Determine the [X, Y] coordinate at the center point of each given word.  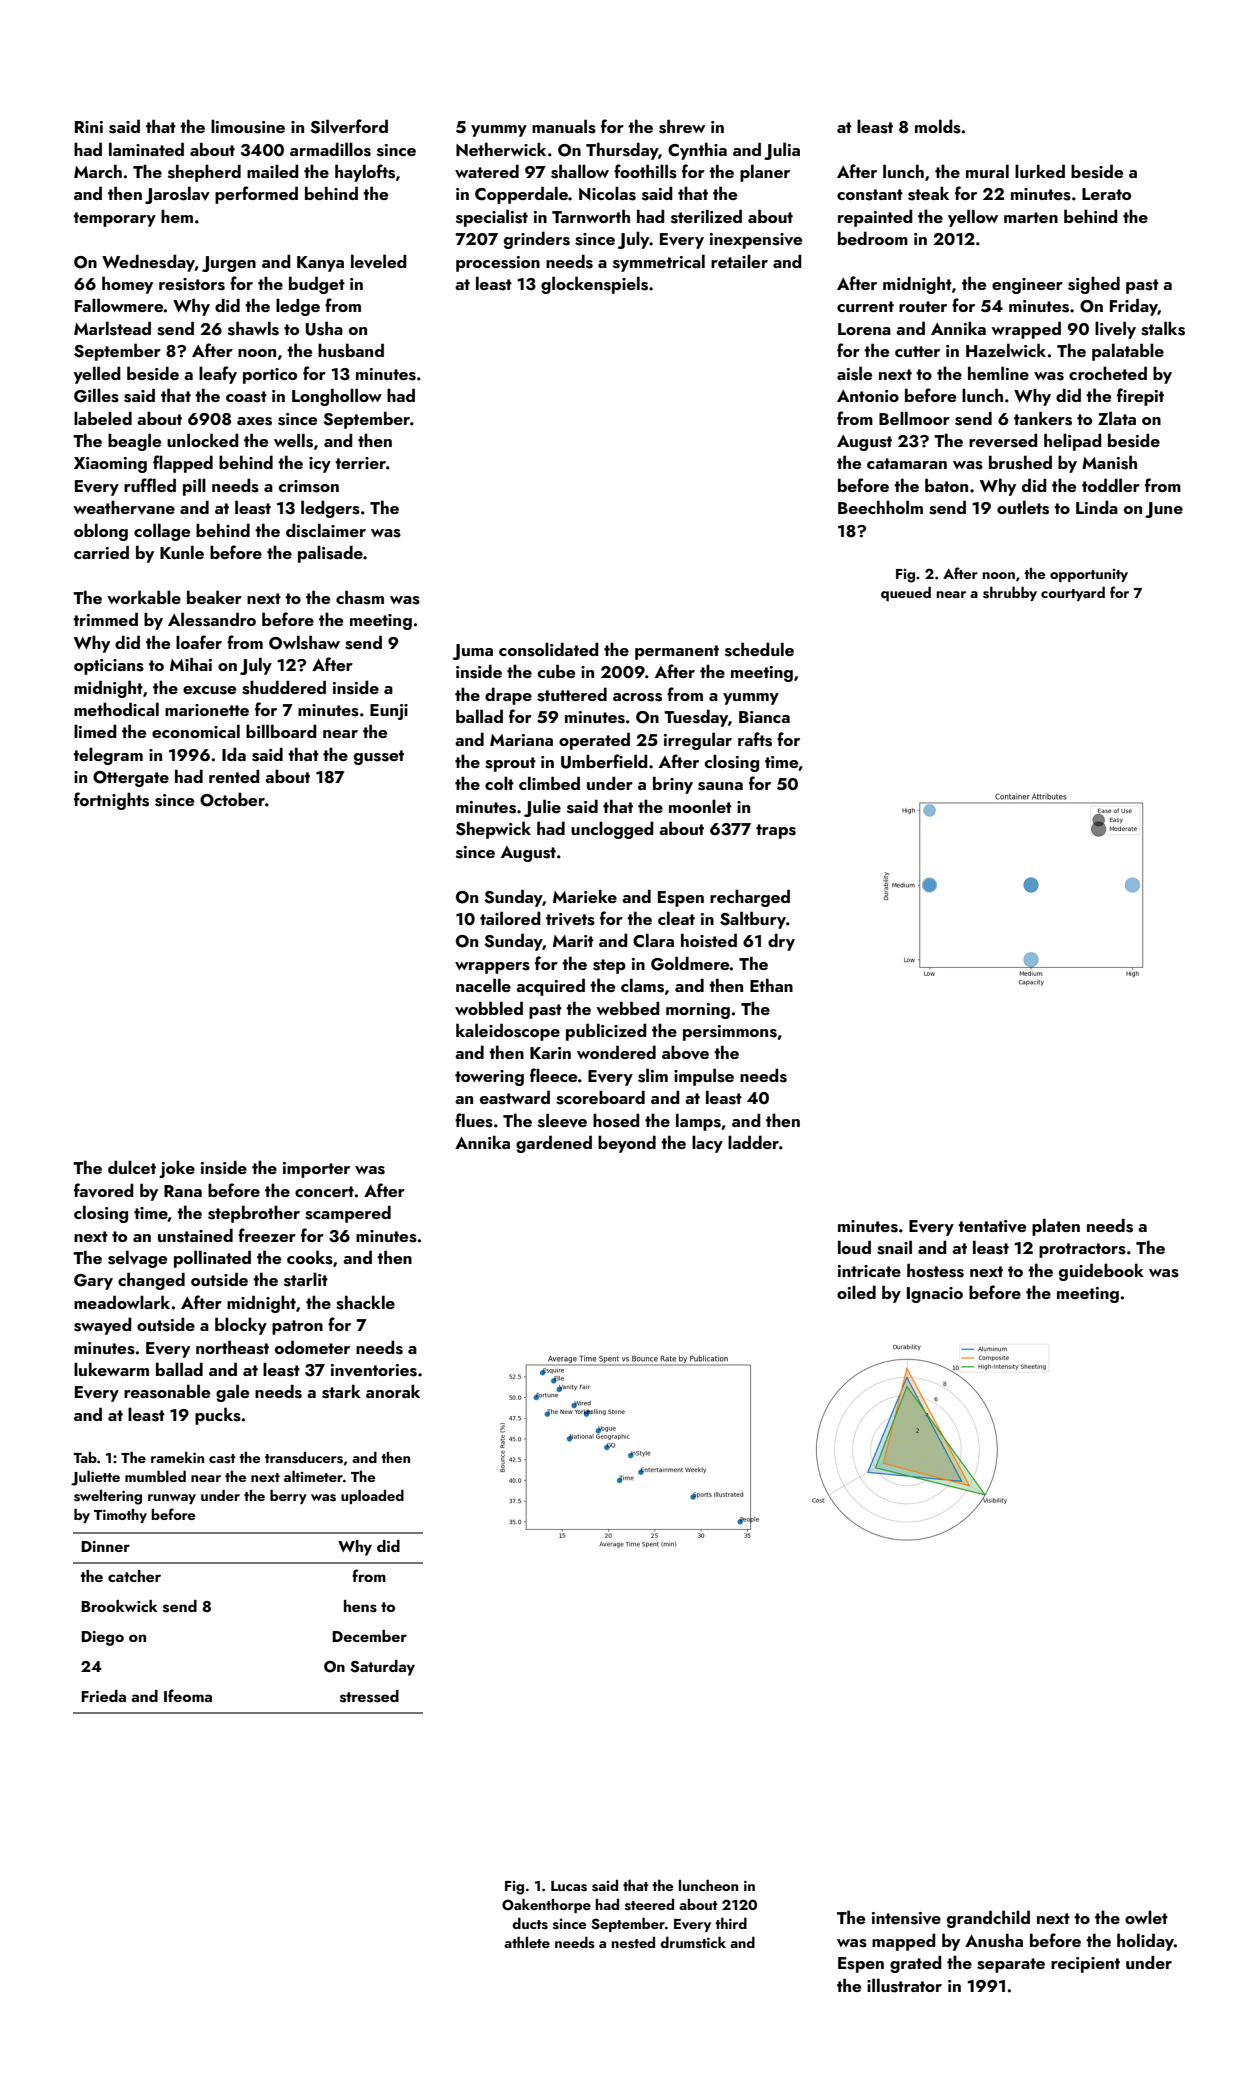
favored [104, 1190]
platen [1056, 1227]
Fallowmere [119, 305]
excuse [209, 690]
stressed [369, 1696]
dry [781, 942]
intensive [906, 1918]
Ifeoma [188, 1695]
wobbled [489, 1008]
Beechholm [880, 507]
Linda [1097, 507]
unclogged [612, 830]
